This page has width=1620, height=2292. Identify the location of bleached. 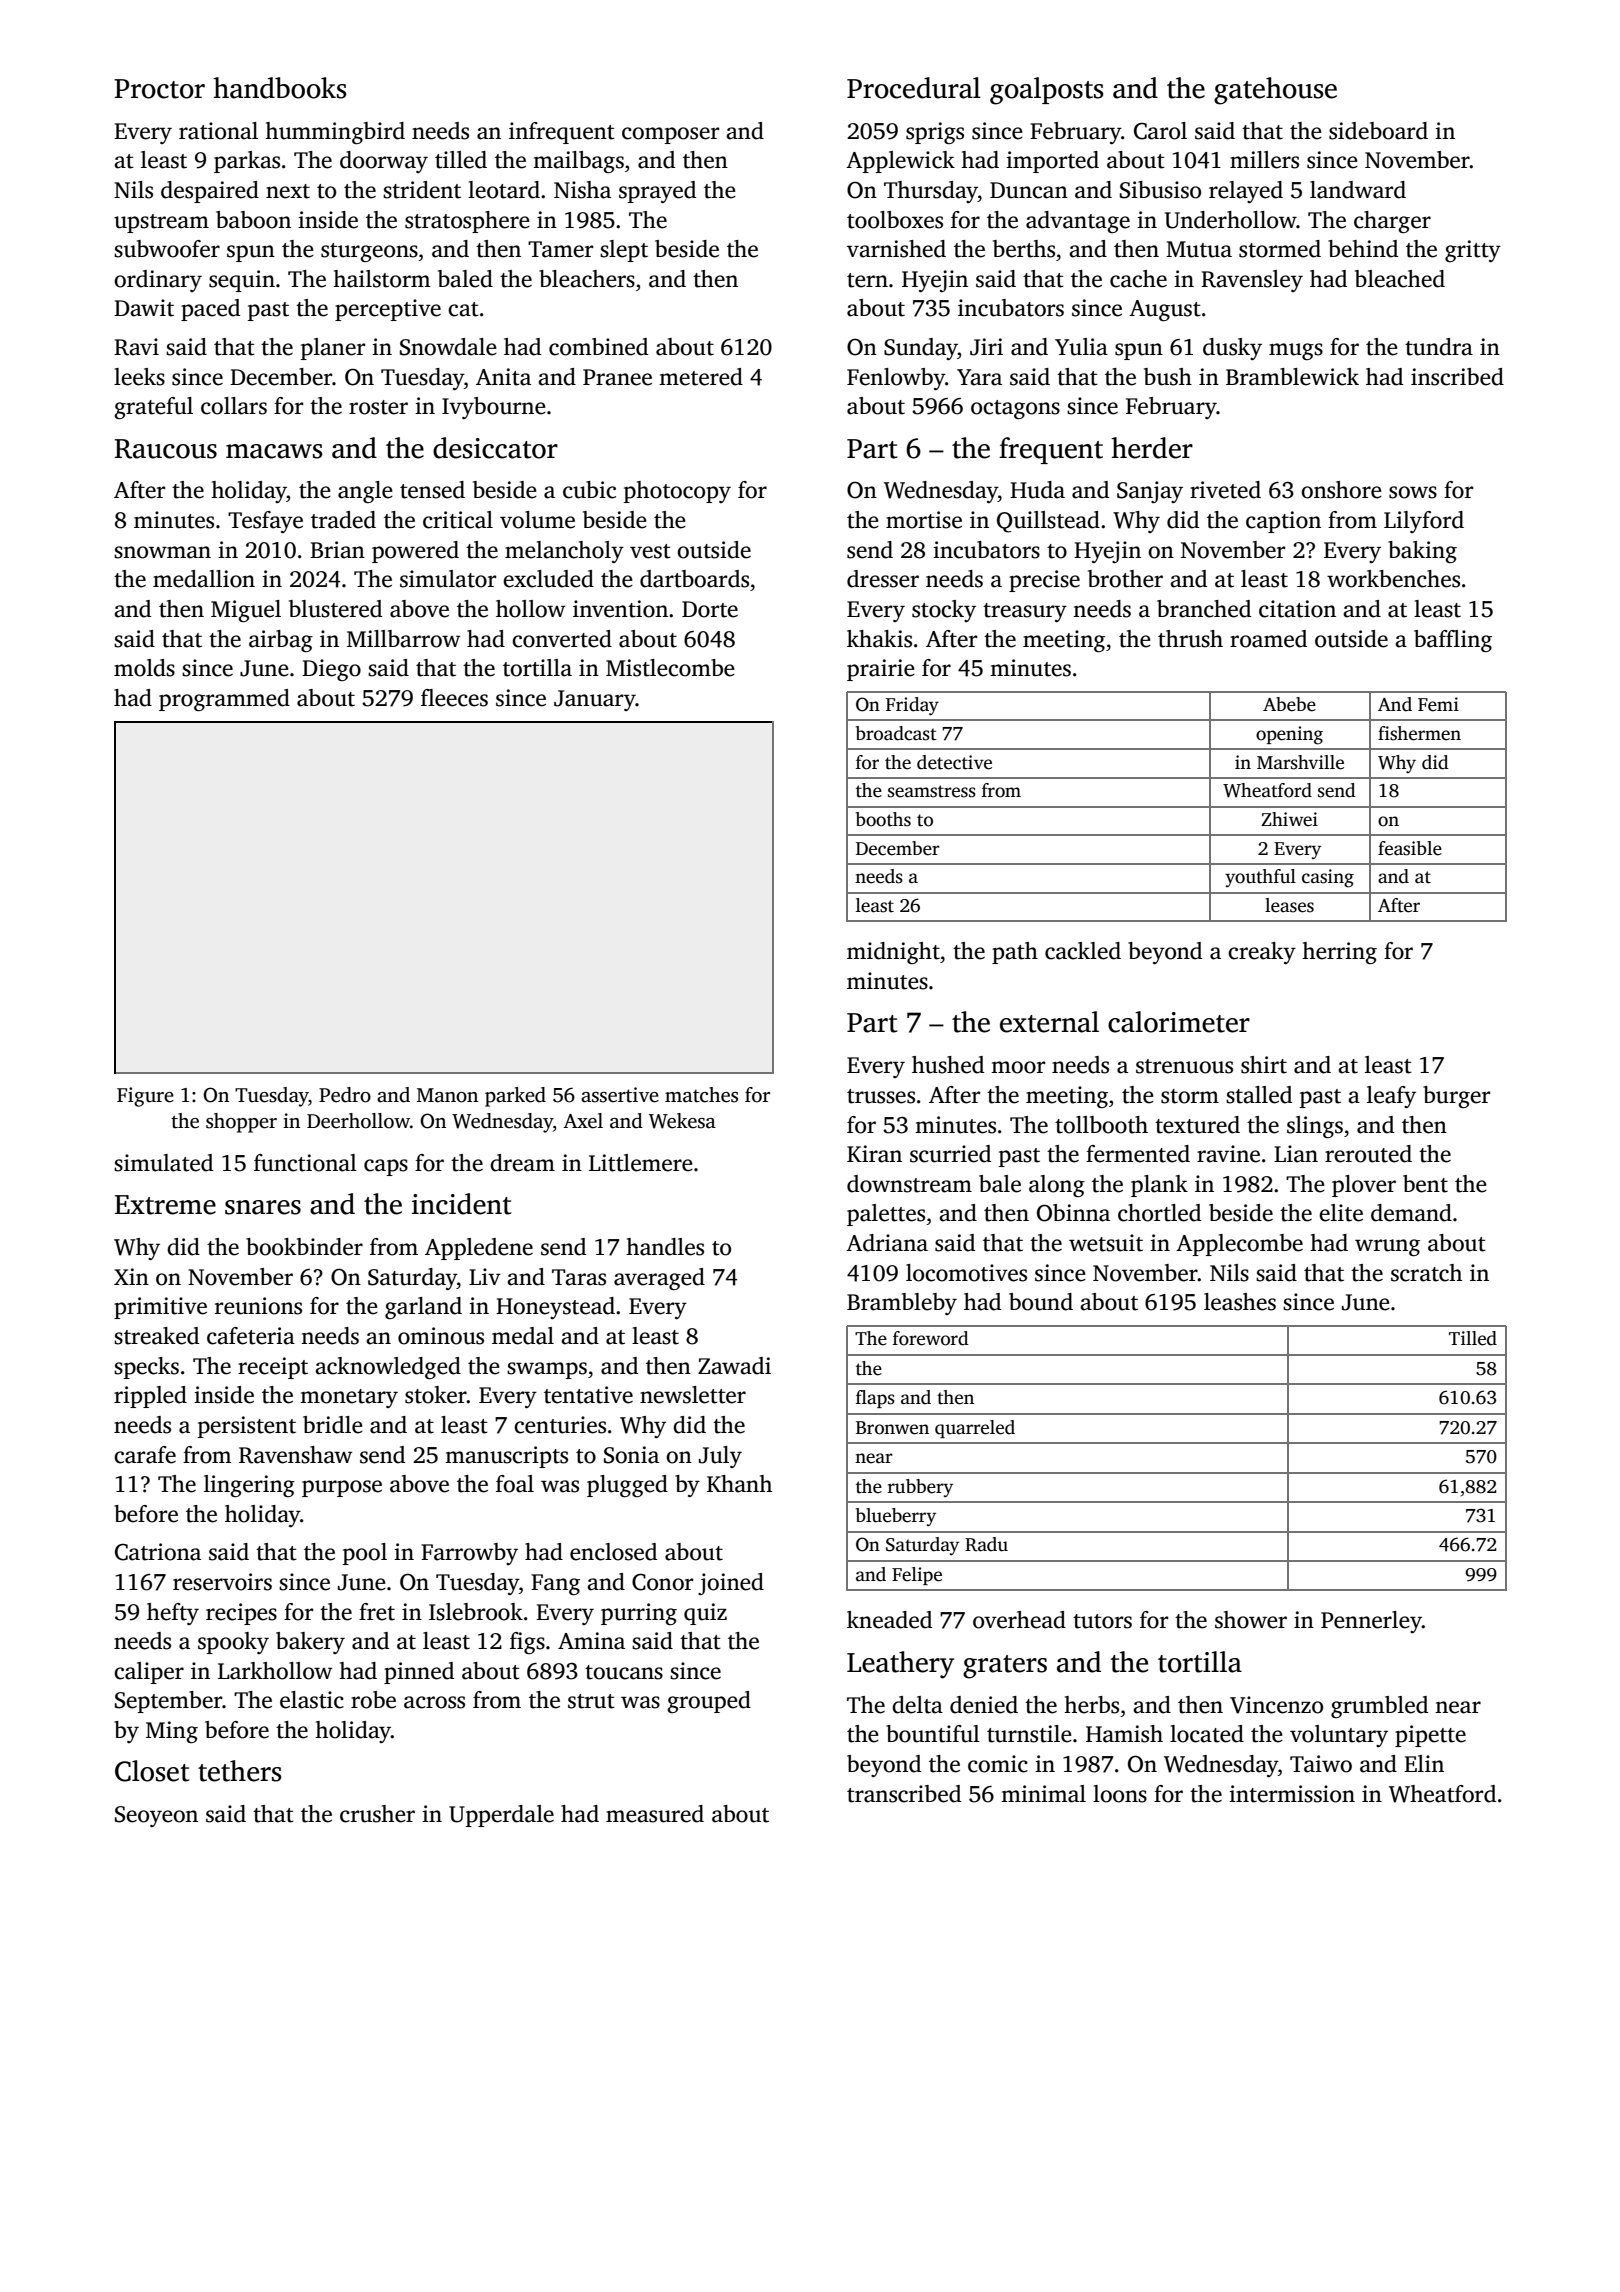
(1400, 279).
